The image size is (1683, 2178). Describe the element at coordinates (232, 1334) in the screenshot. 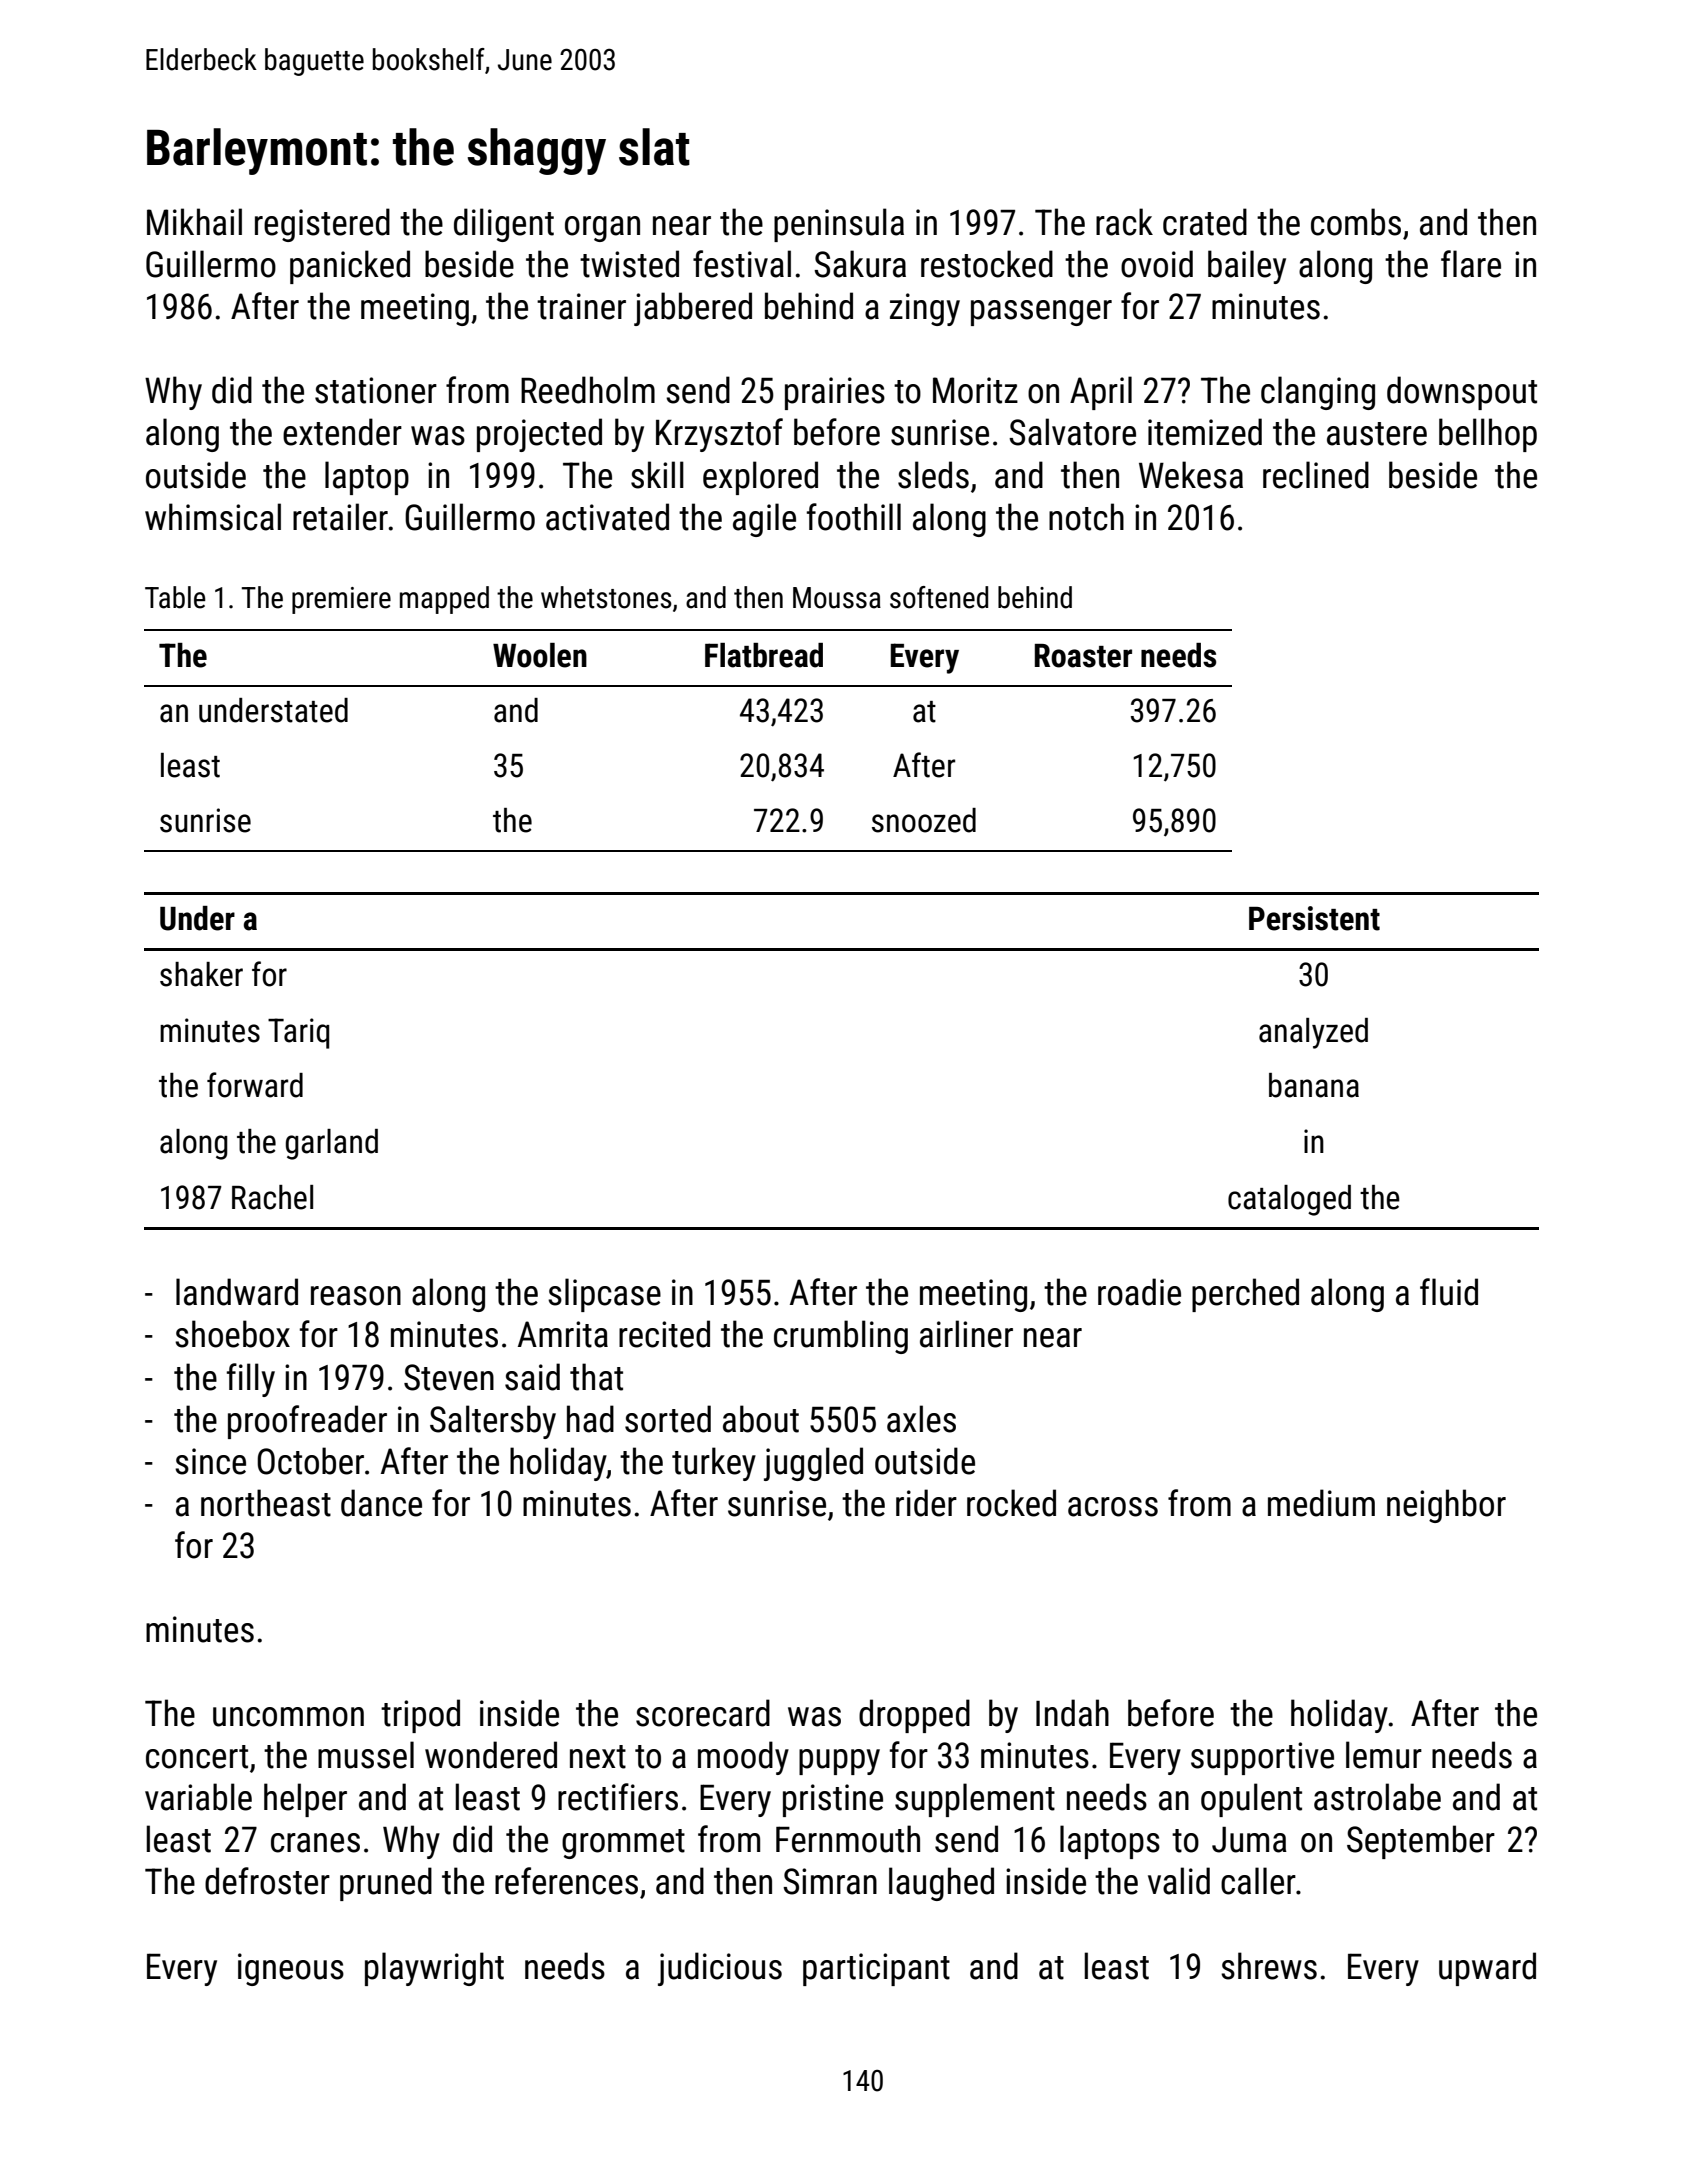

I see `shoebox` at that location.
